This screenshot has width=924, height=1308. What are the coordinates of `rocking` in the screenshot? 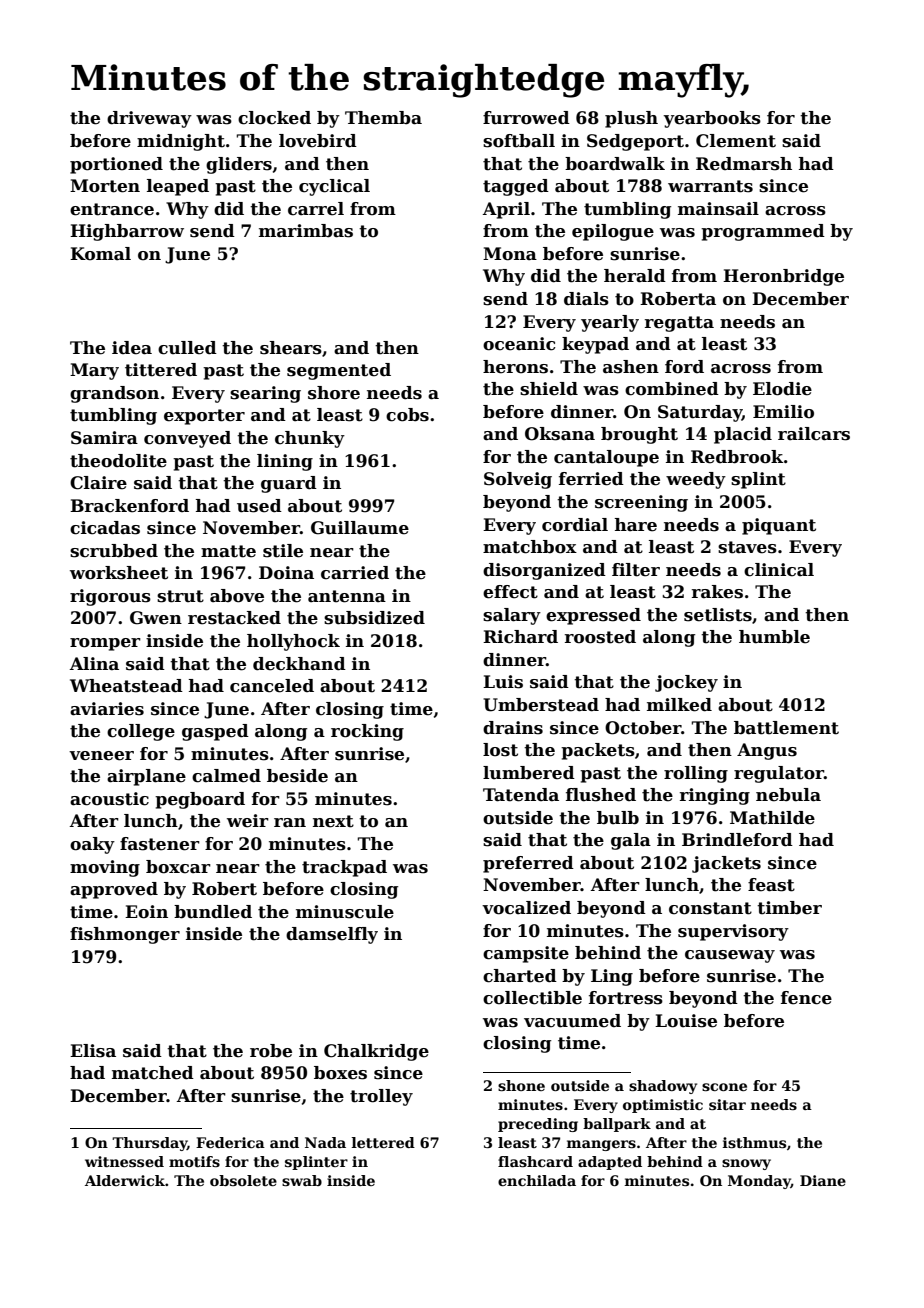 It's located at (367, 732).
